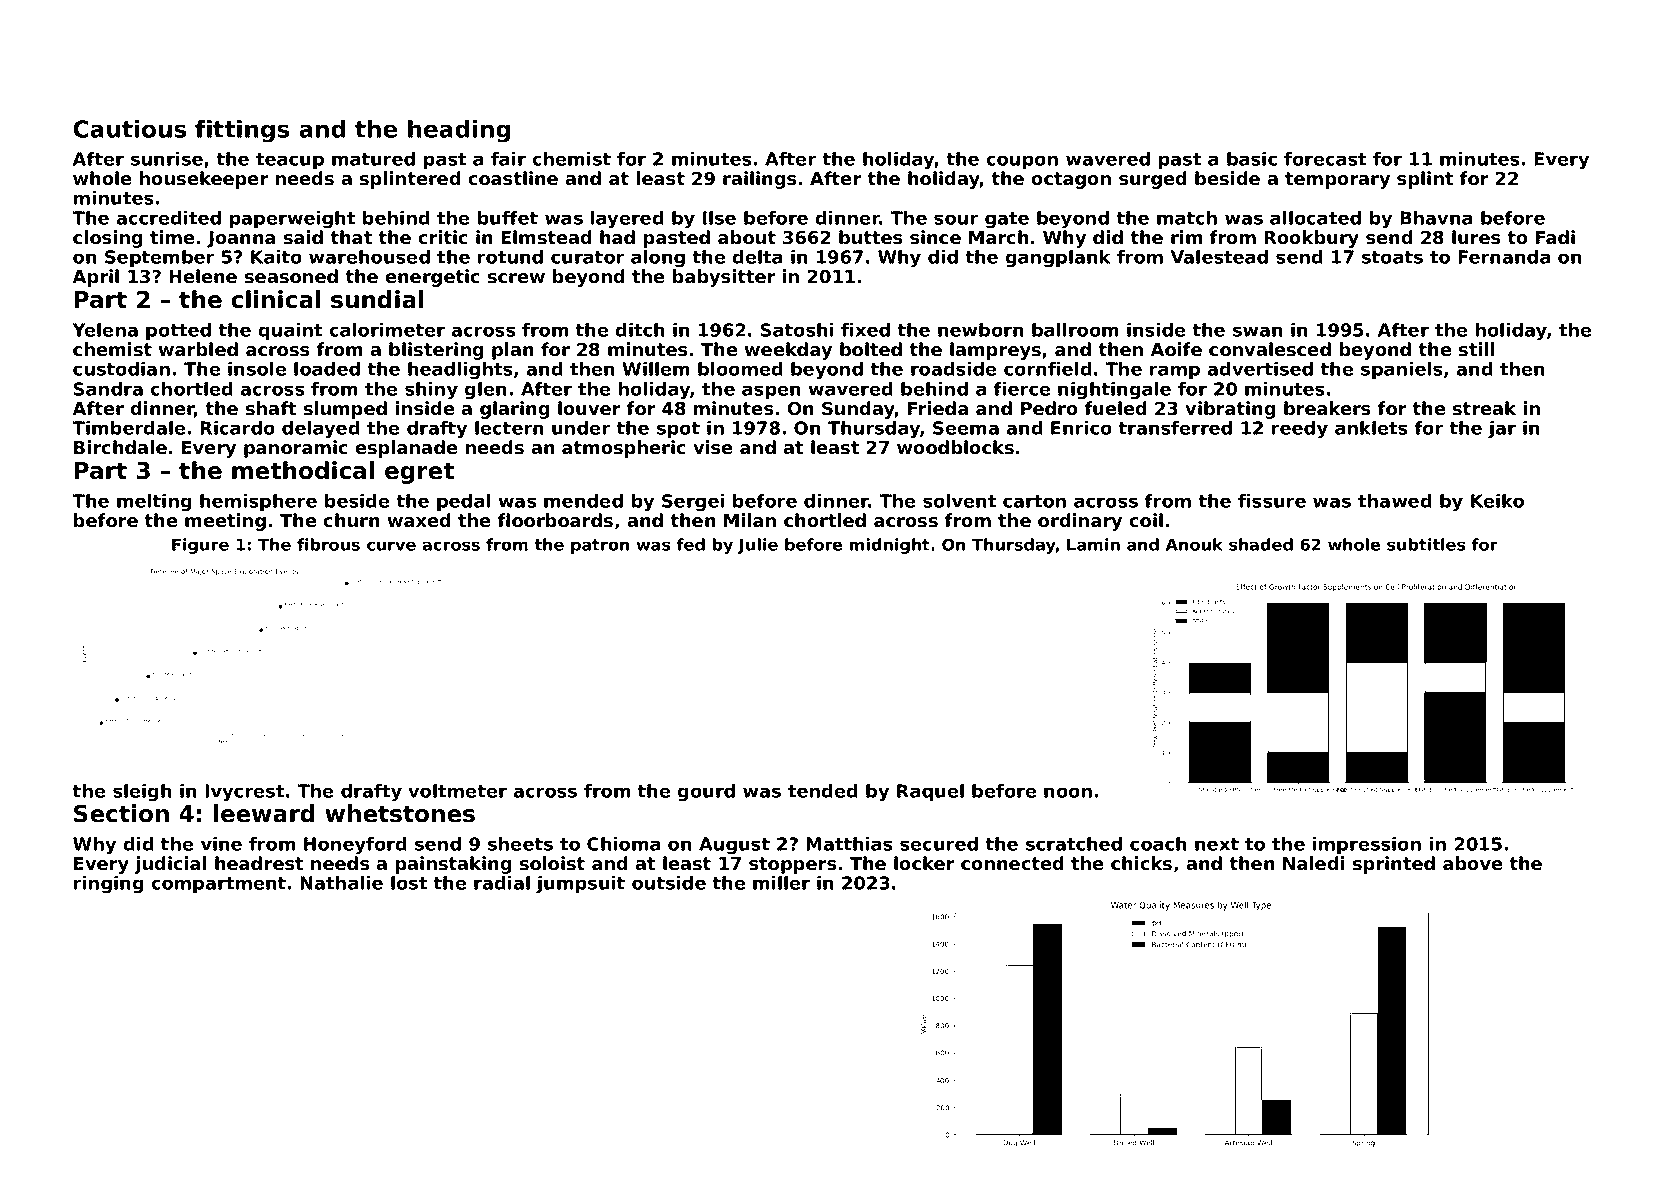 The width and height of the screenshot is (1669, 1180). Describe the element at coordinates (1252, 159) in the screenshot. I see `basic` at that location.
